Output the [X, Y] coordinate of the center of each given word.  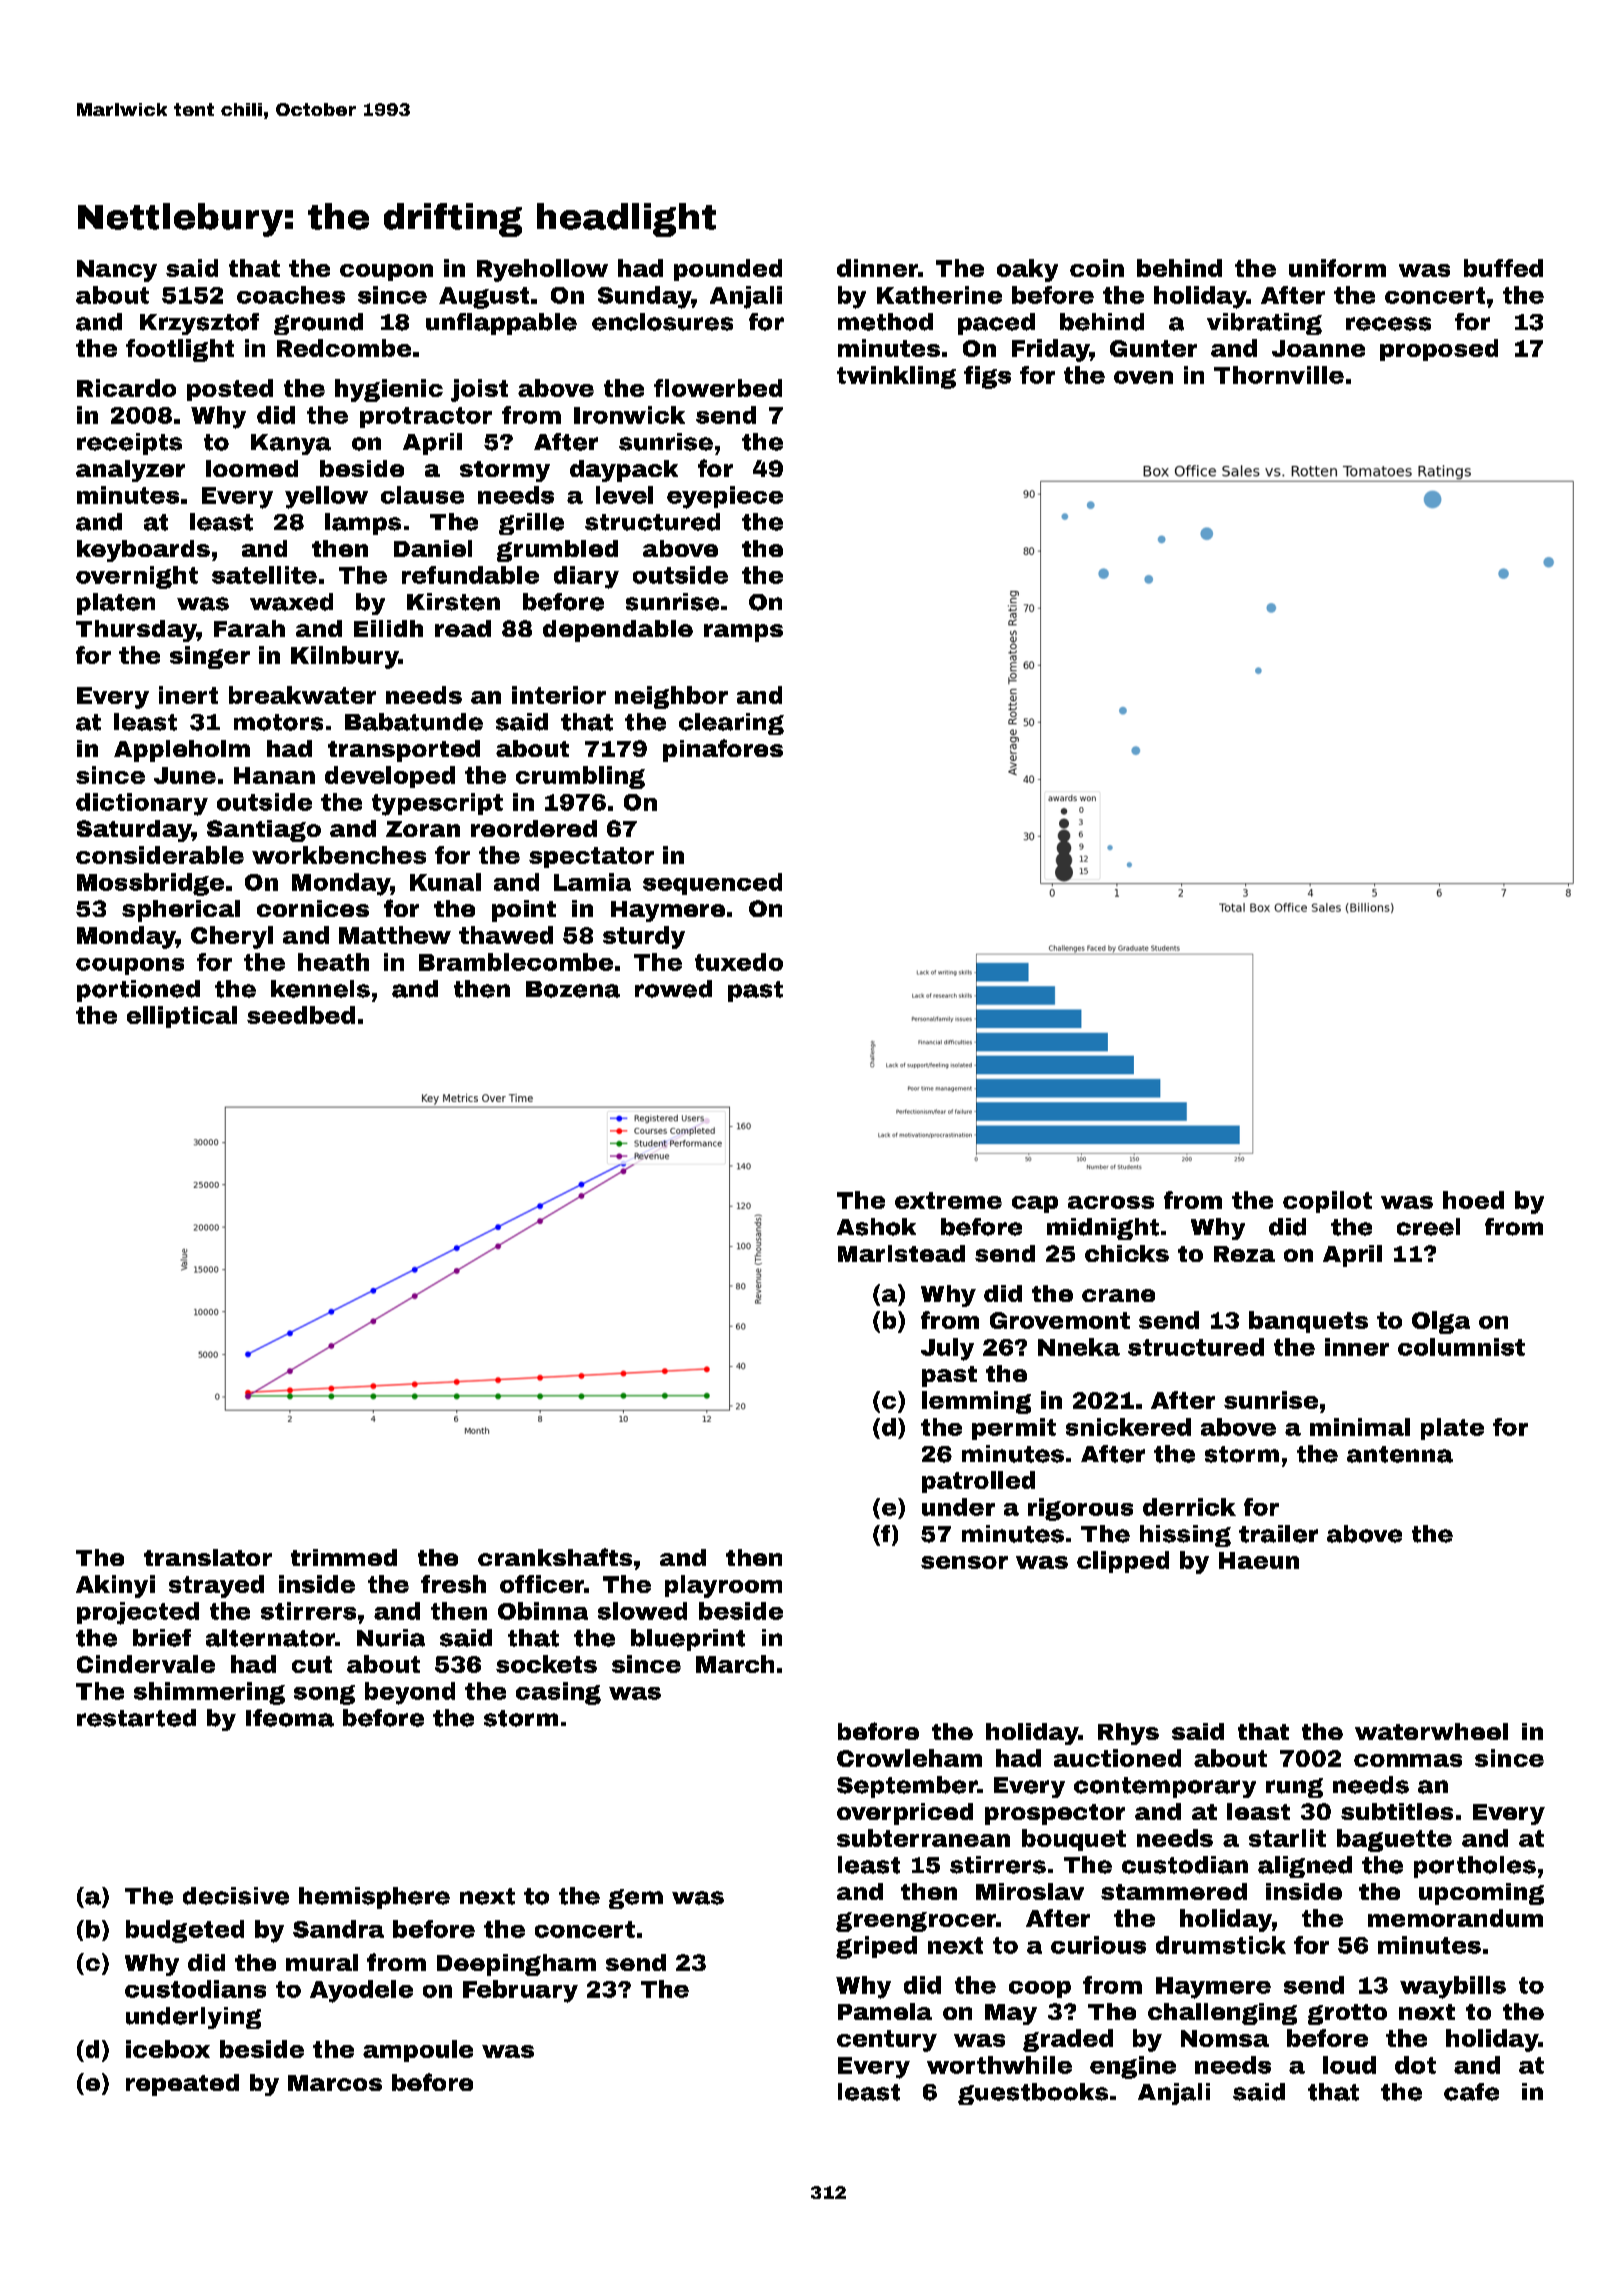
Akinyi [115, 1586]
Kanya [291, 444]
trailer [1278, 1534]
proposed [1439, 350]
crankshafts [555, 1557]
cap [1035, 1204]
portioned [138, 991]
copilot [1327, 1202]
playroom [723, 1586]
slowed [642, 1611]
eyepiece [725, 497]
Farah [249, 628]
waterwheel [1431, 1731]
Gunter [1153, 348]
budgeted [185, 1931]
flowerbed [718, 388]
